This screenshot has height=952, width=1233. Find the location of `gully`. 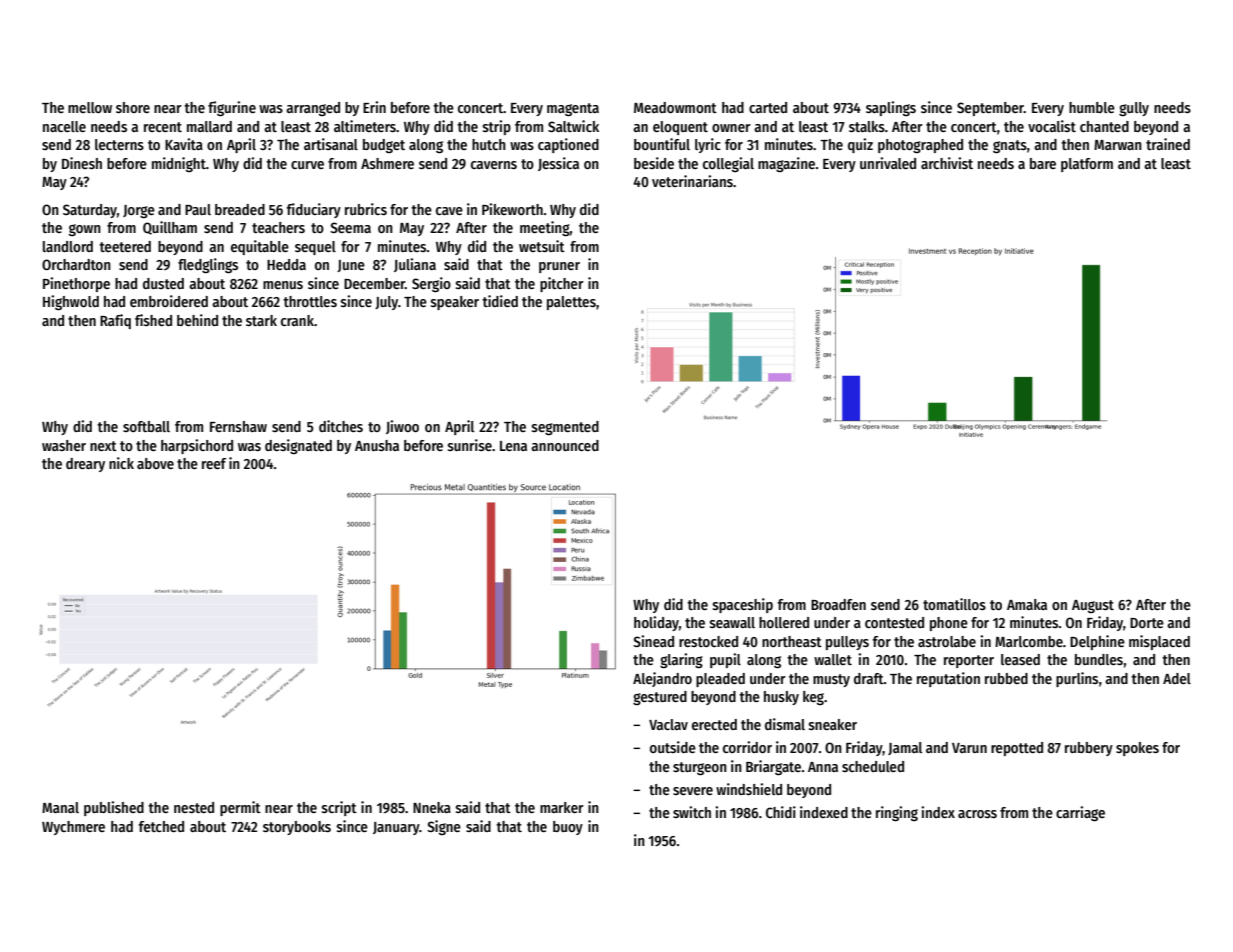

gully is located at coordinates (1134, 109).
